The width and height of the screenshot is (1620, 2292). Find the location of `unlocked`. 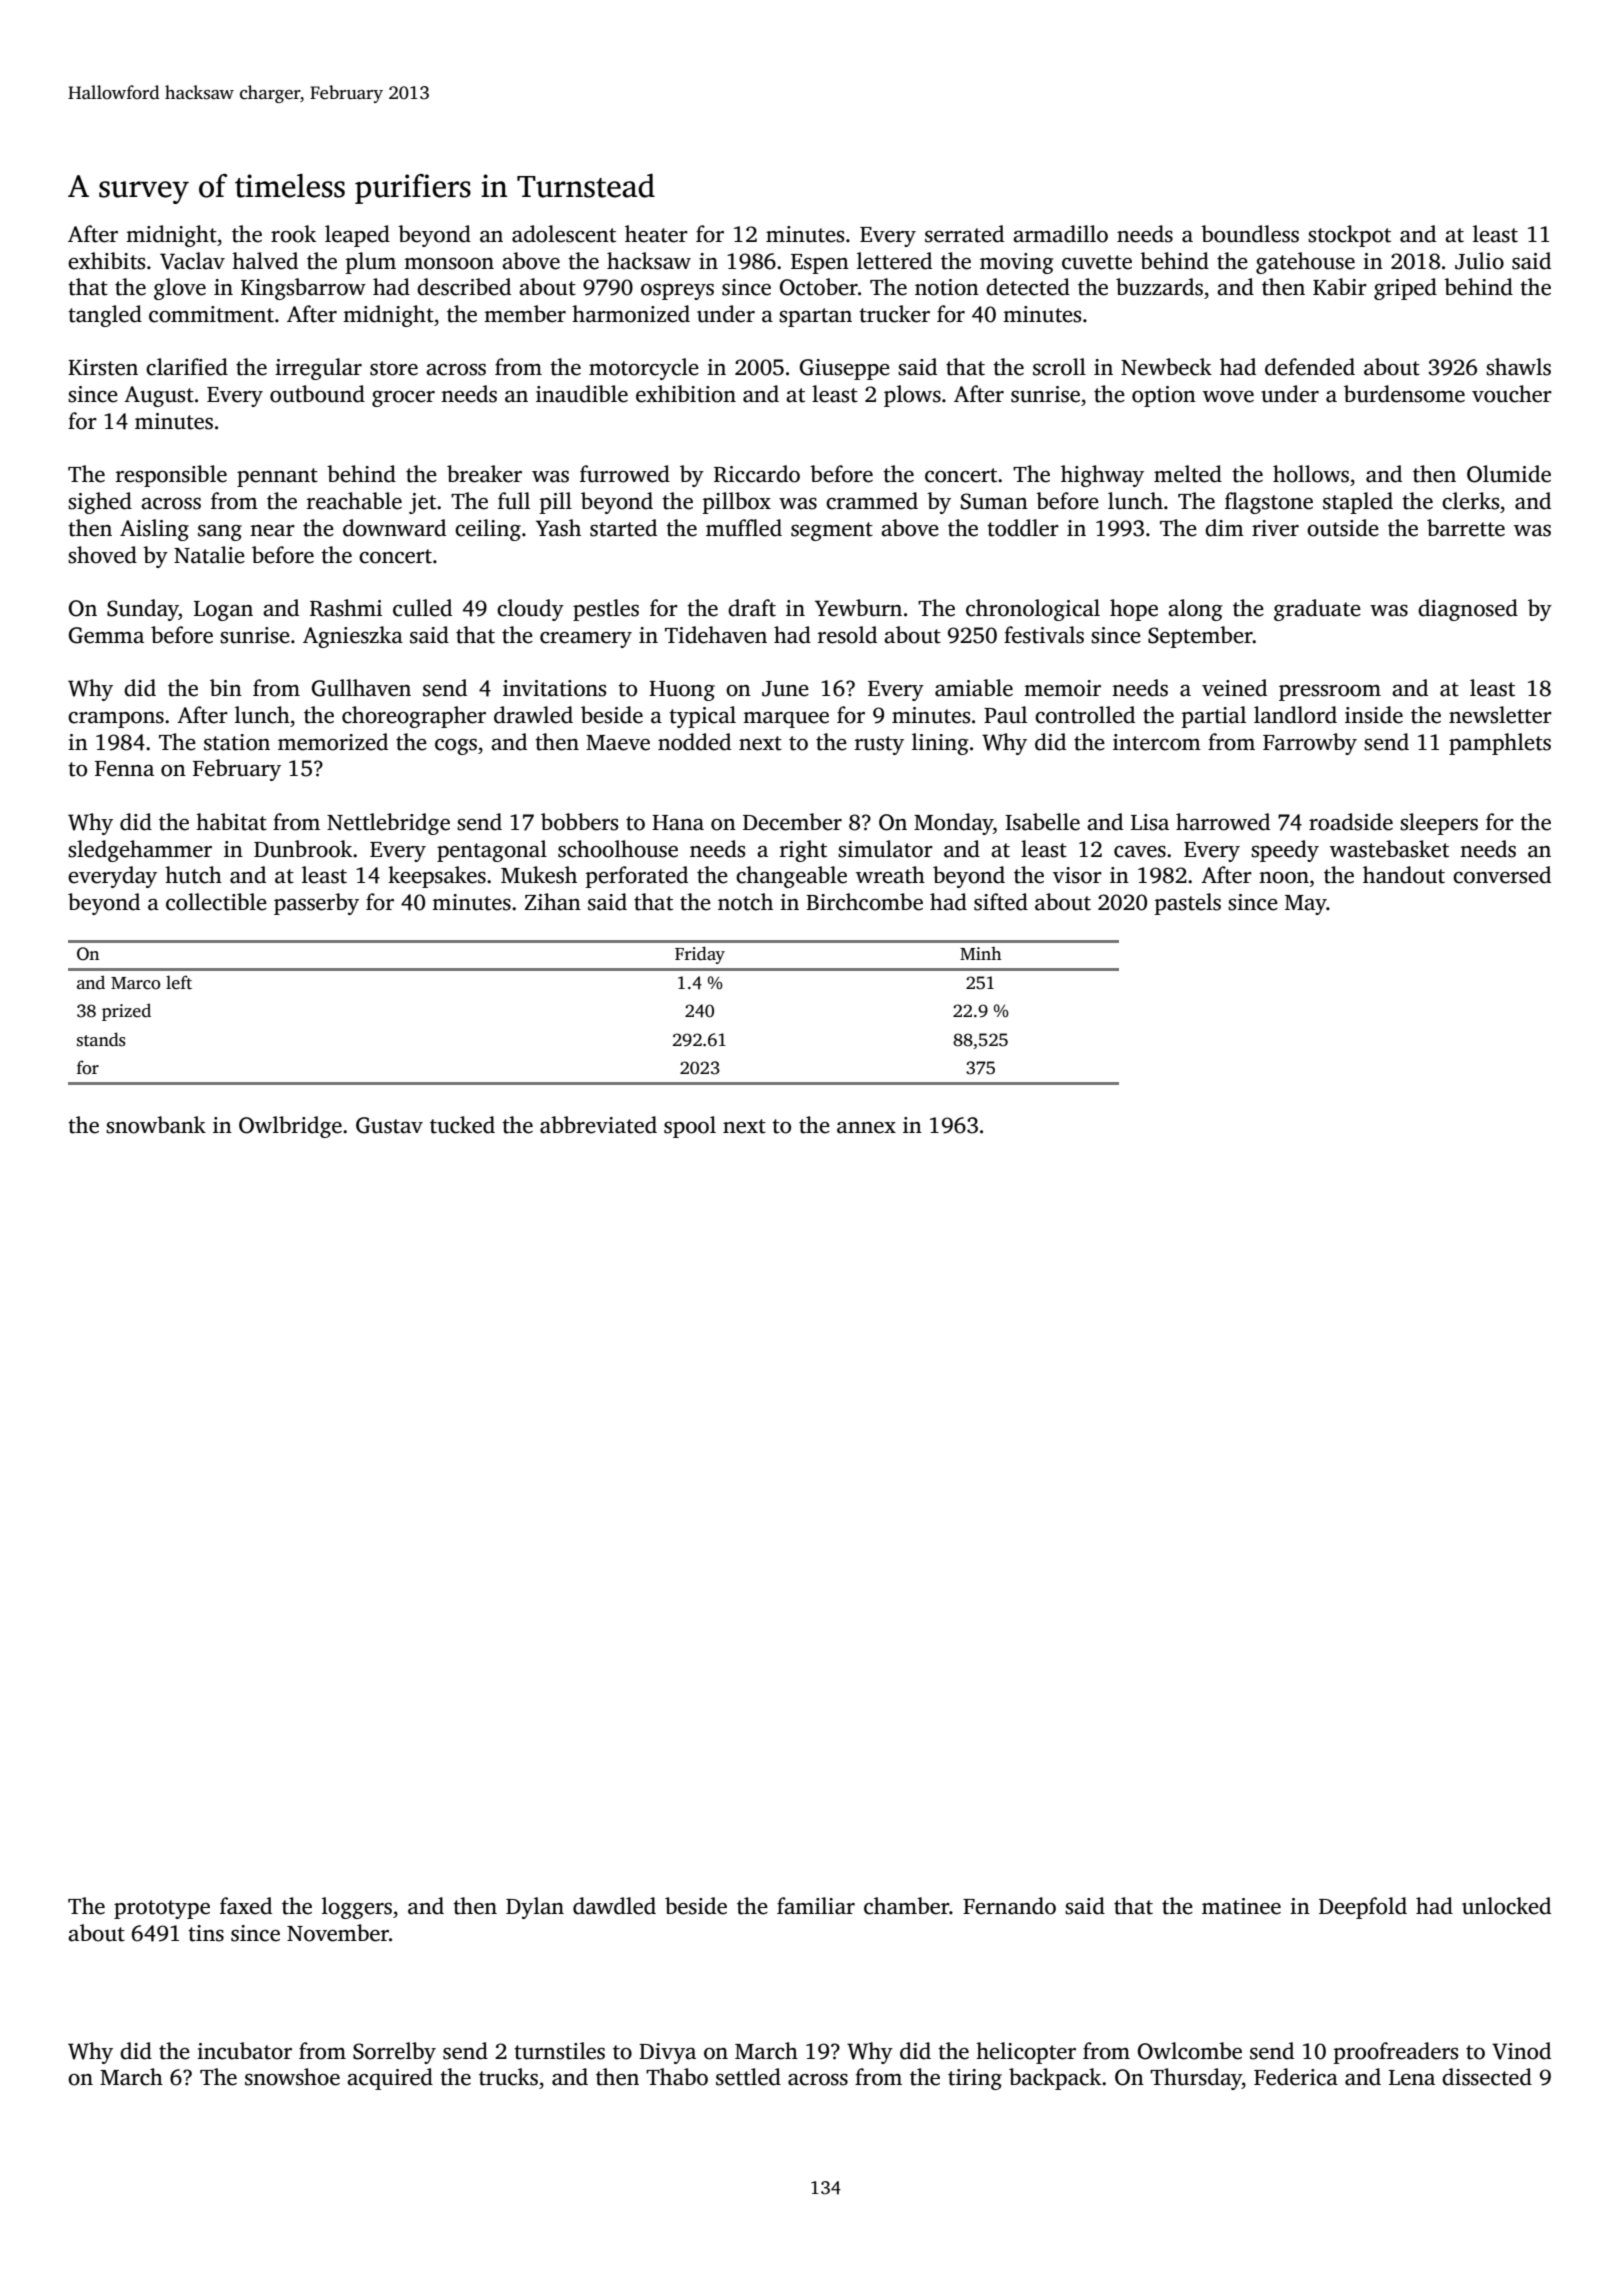

unlocked is located at coordinates (1506, 1906).
